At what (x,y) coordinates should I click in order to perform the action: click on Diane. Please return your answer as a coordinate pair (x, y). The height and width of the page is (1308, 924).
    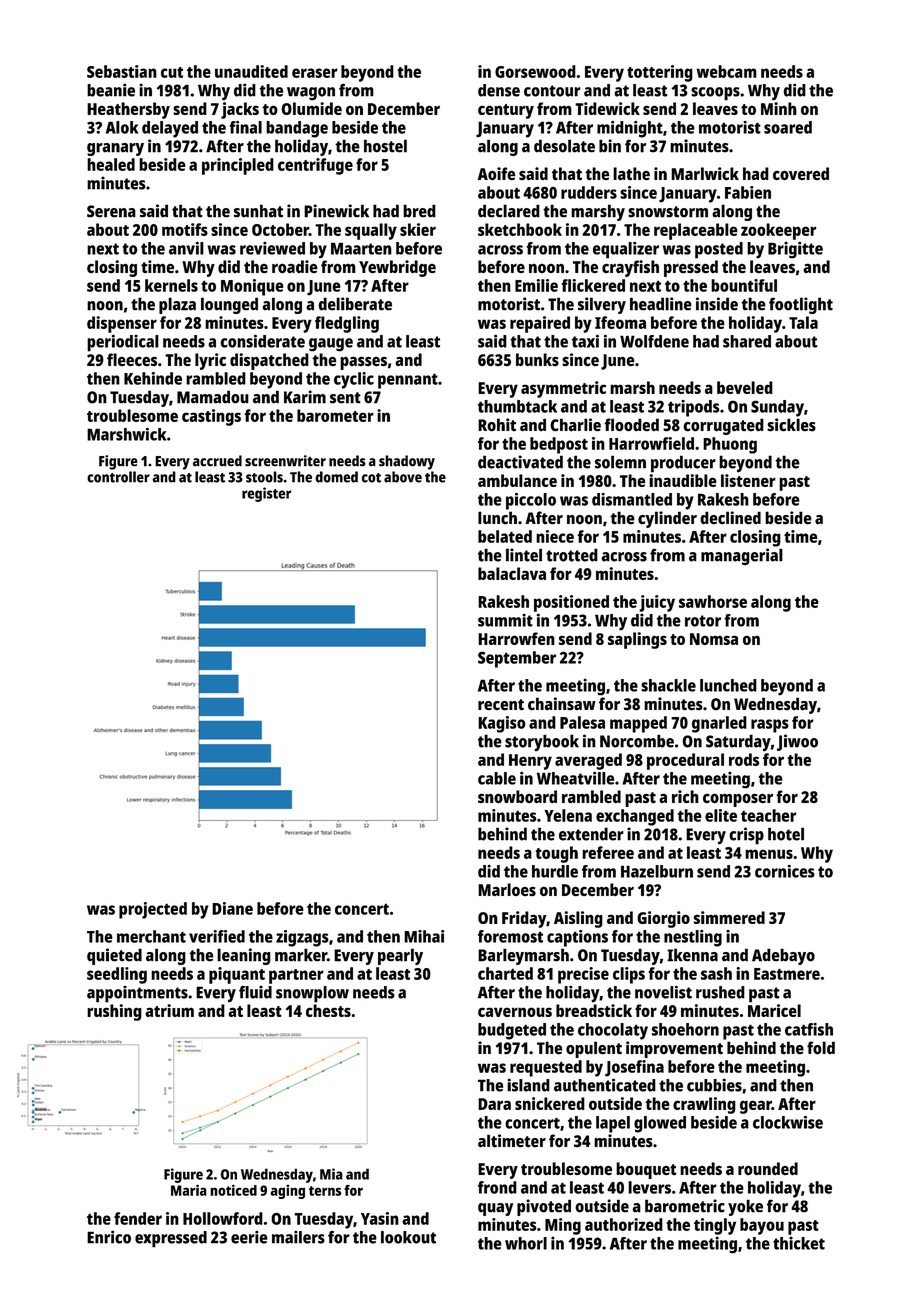
    Looking at the image, I should click on (232, 908).
